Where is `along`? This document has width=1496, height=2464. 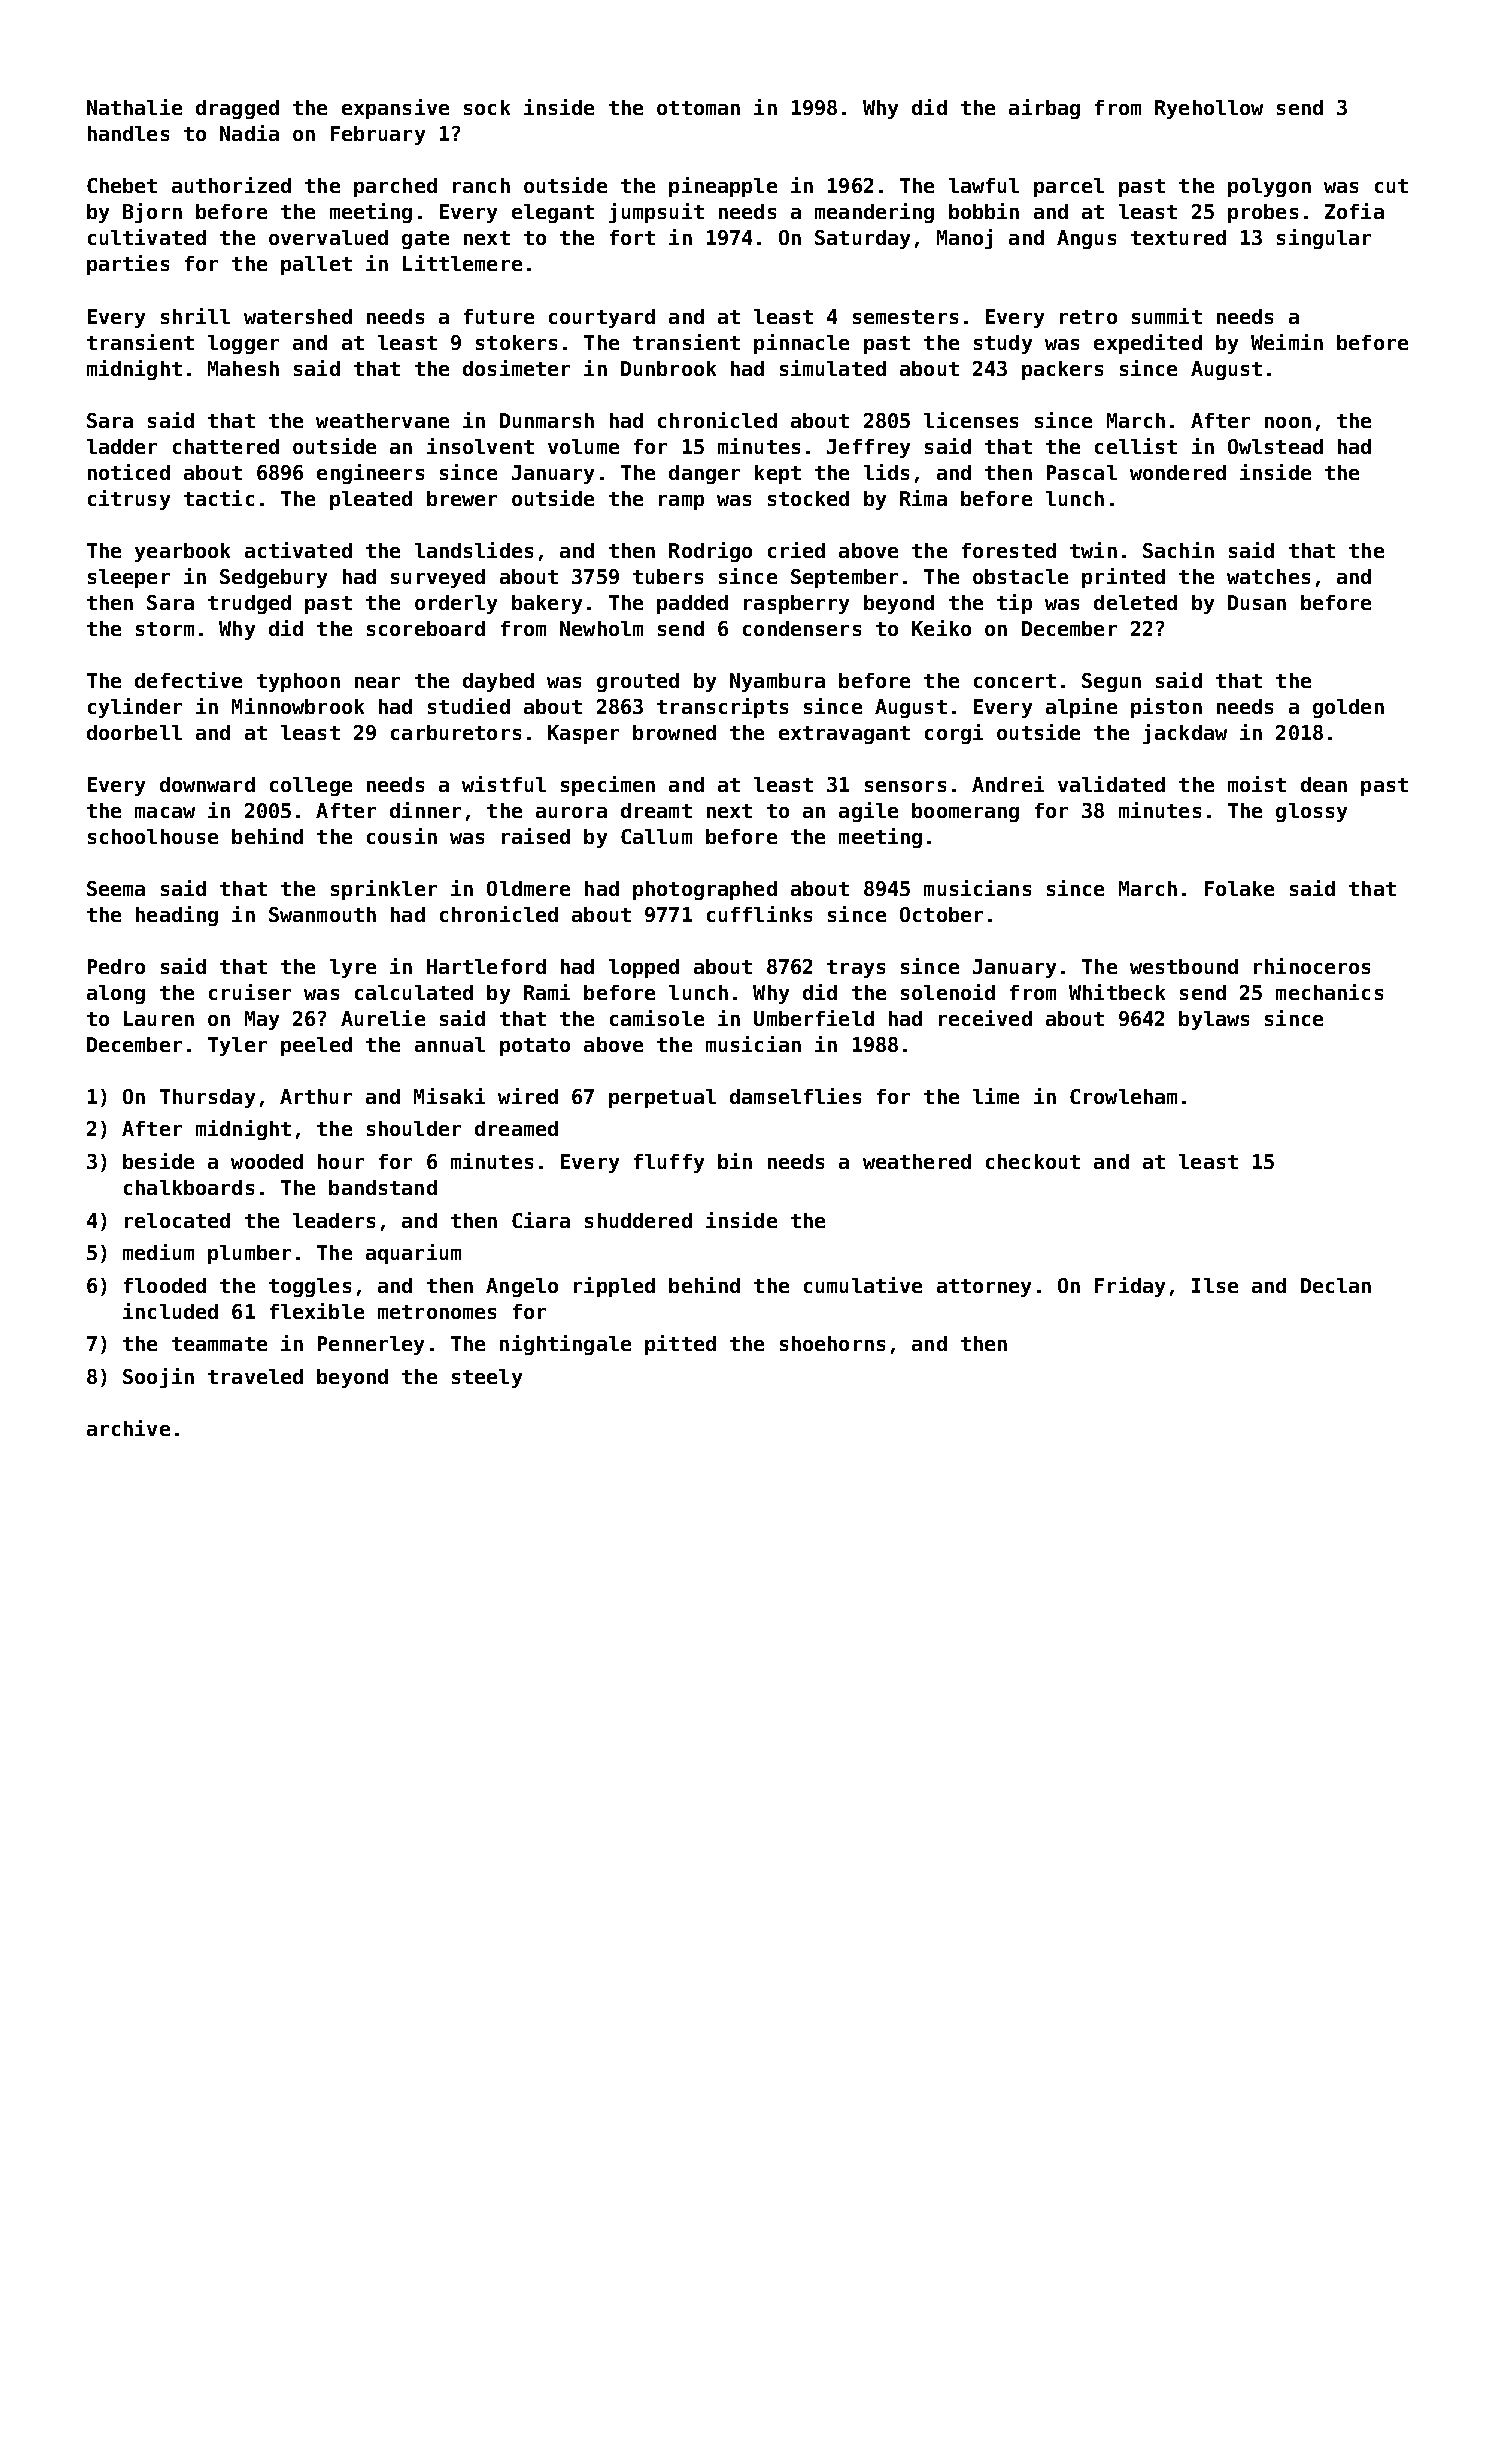 along is located at coordinates (116, 994).
